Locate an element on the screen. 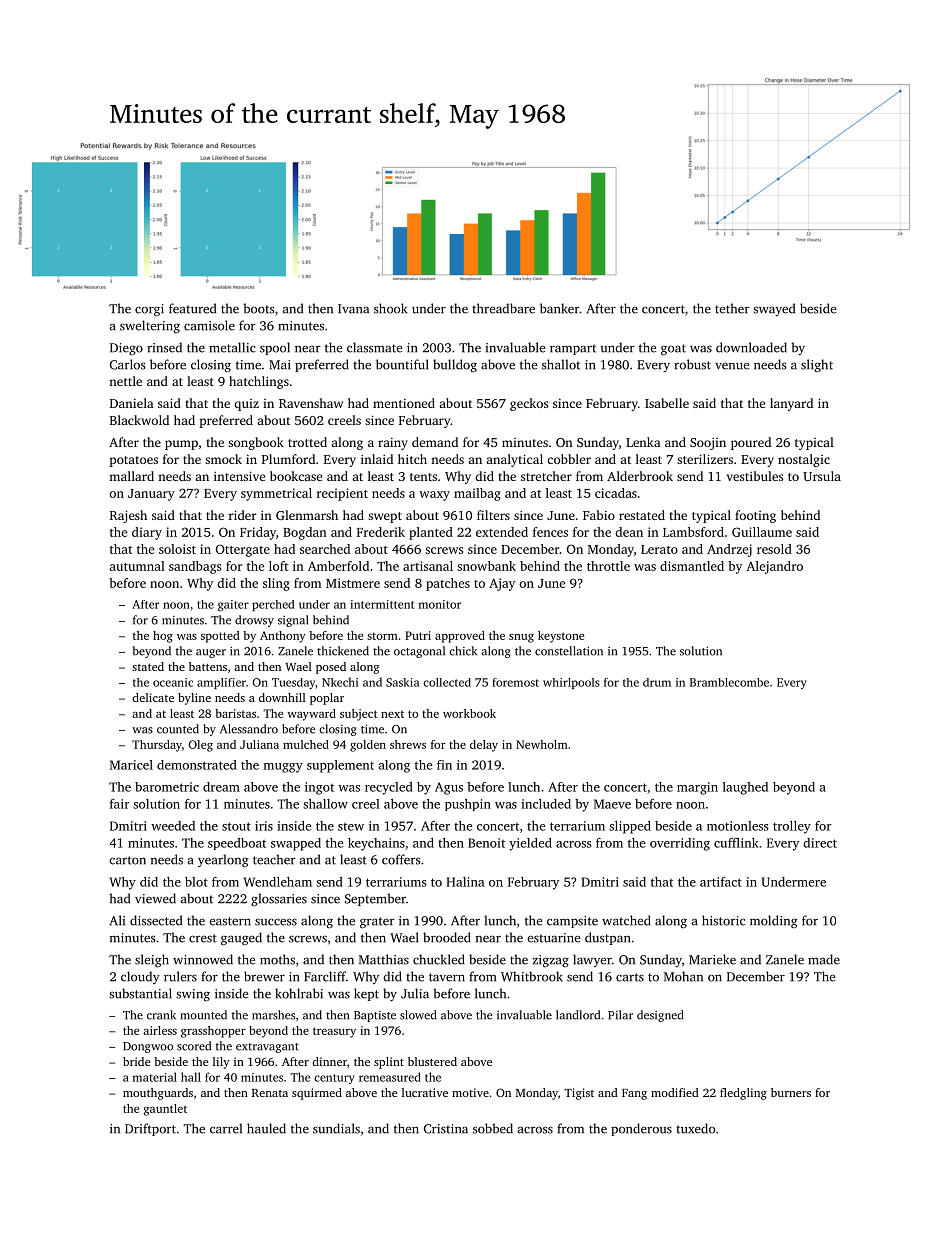  Alejandro is located at coordinates (774, 567).
